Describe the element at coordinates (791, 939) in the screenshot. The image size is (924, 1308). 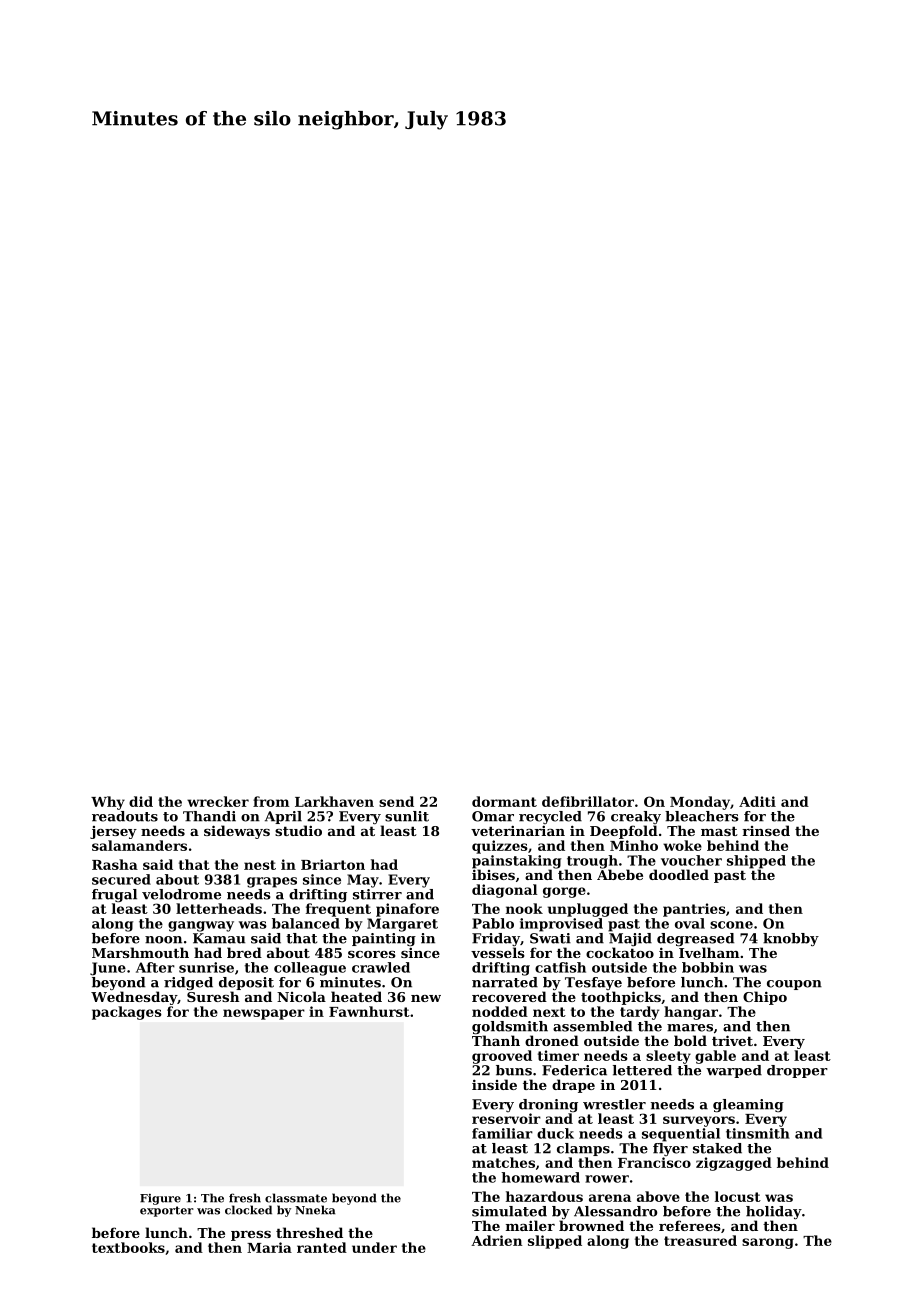
I see `knobby` at that location.
